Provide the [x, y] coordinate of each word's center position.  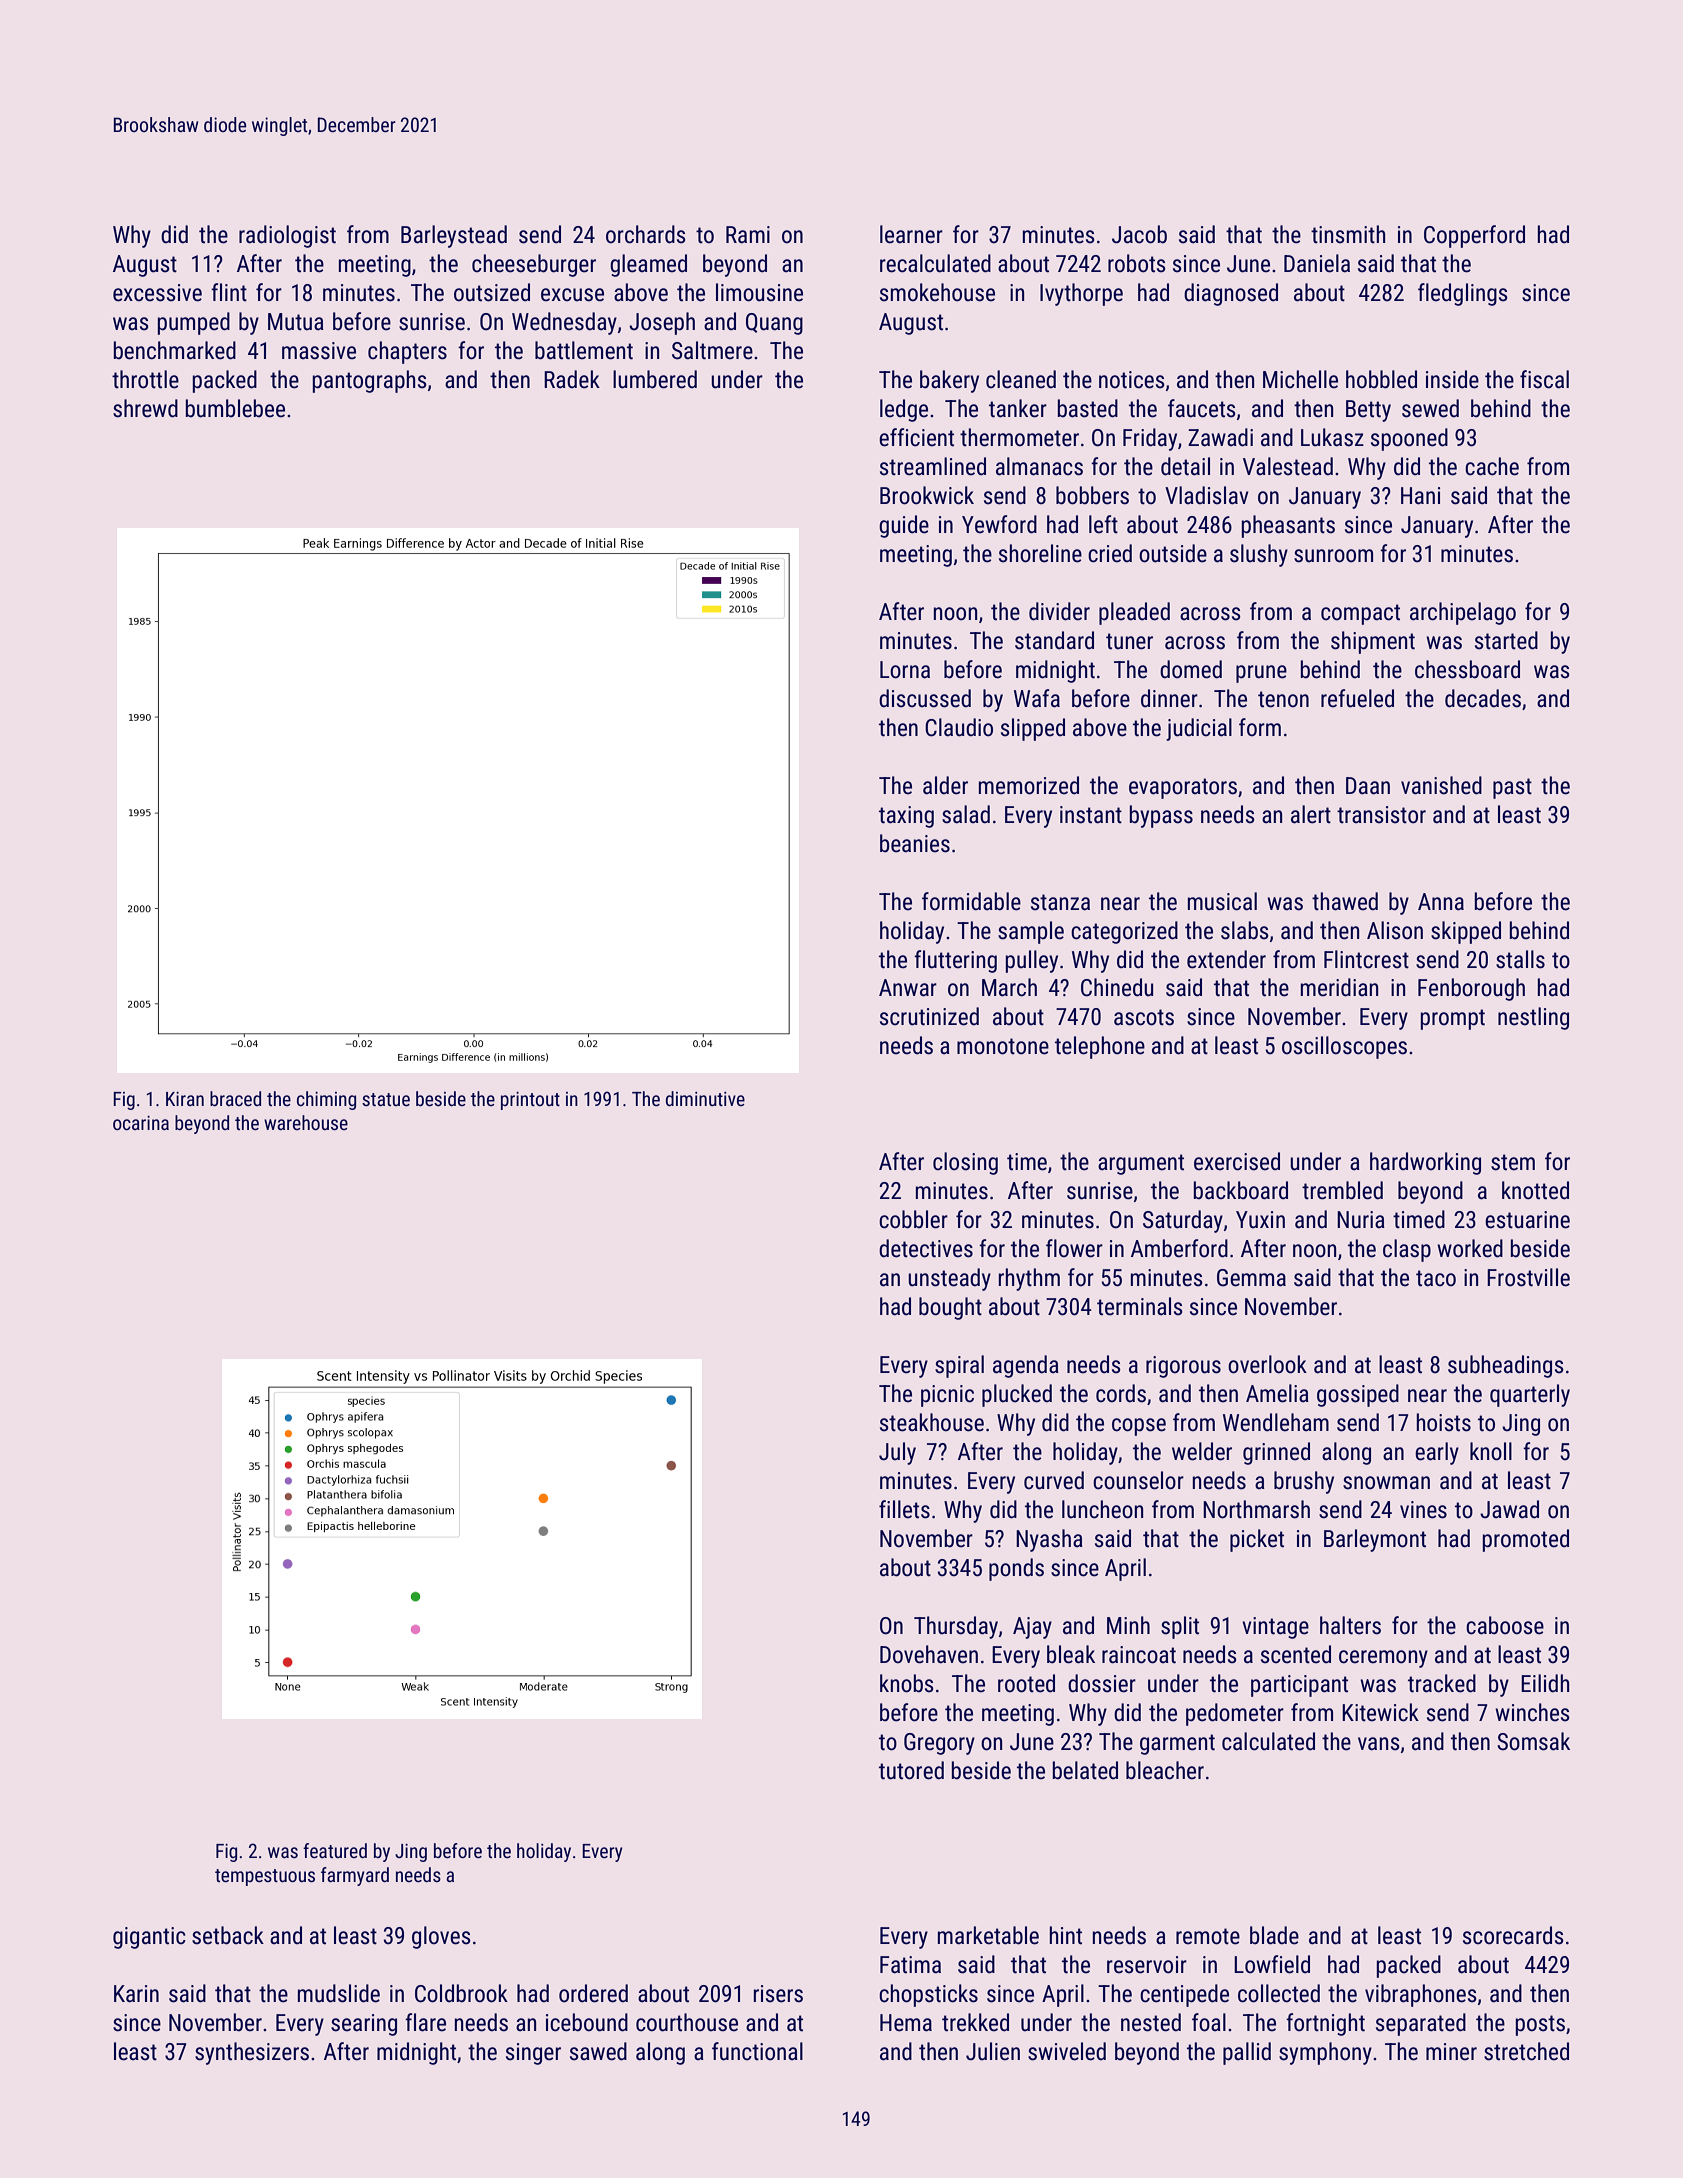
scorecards [1513, 1935]
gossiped [1358, 1395]
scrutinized [929, 1016]
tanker [1018, 408]
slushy [1259, 555]
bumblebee [235, 408]
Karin [136, 1994]
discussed [925, 698]
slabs [1245, 930]
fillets [904, 1509]
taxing [906, 817]
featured [335, 1850]
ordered [593, 1993]
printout [530, 1101]
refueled [1357, 698]
